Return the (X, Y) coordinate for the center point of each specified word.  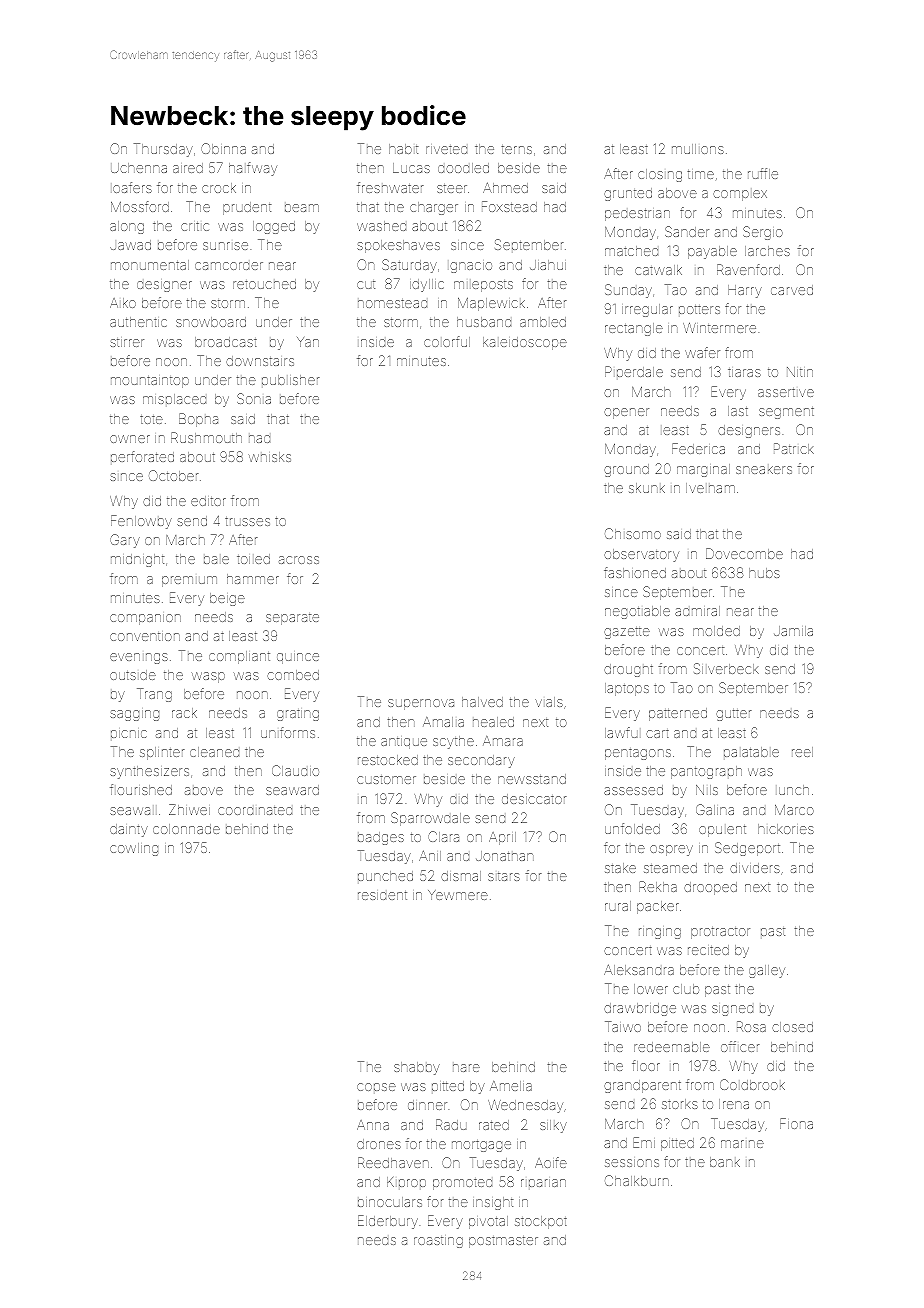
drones (379, 1144)
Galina (715, 809)
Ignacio (471, 267)
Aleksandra (639, 969)
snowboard (211, 322)
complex (740, 195)
